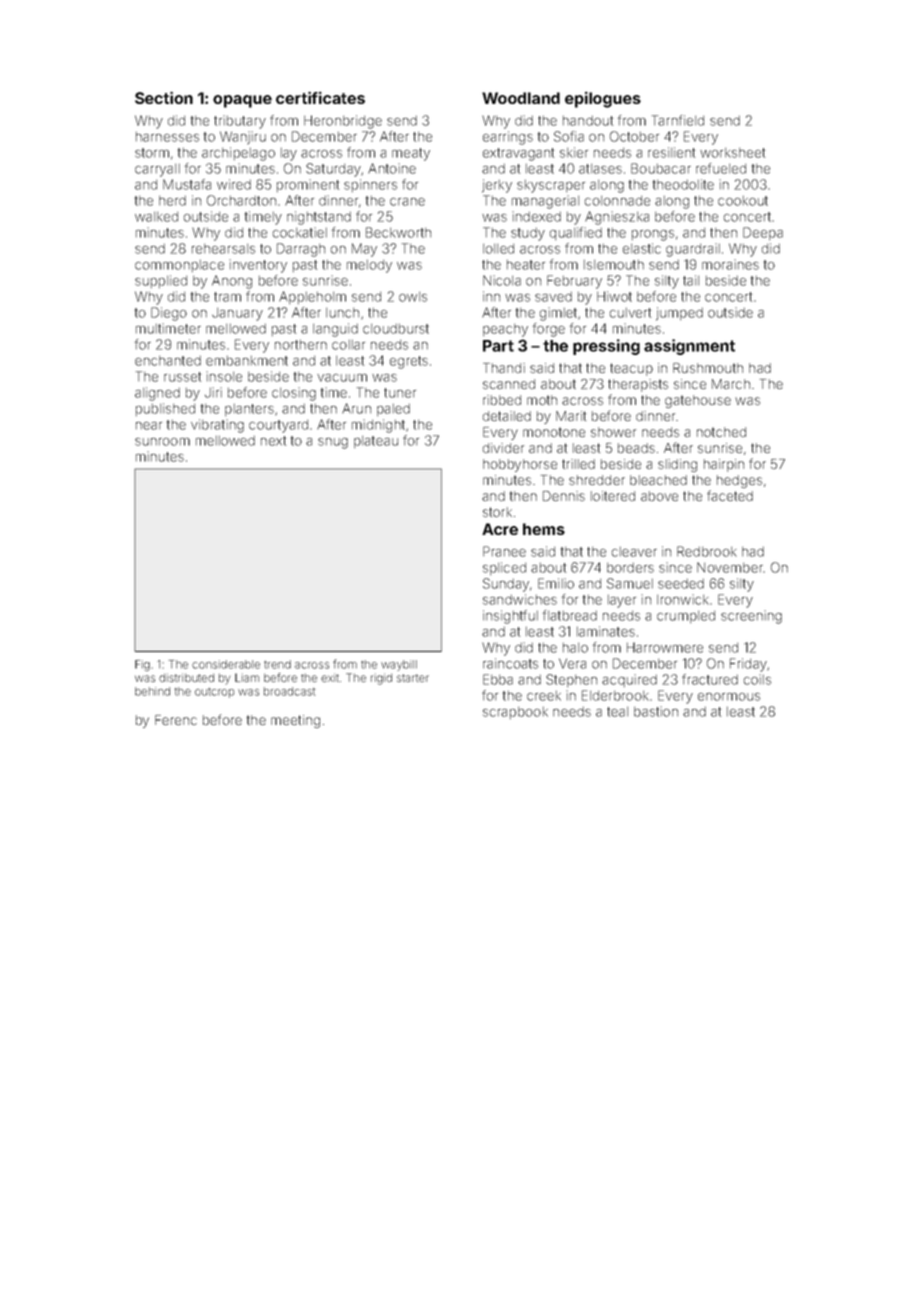 The image size is (924, 1314). What do you see at coordinates (295, 721) in the screenshot?
I see `meeting` at bounding box center [295, 721].
